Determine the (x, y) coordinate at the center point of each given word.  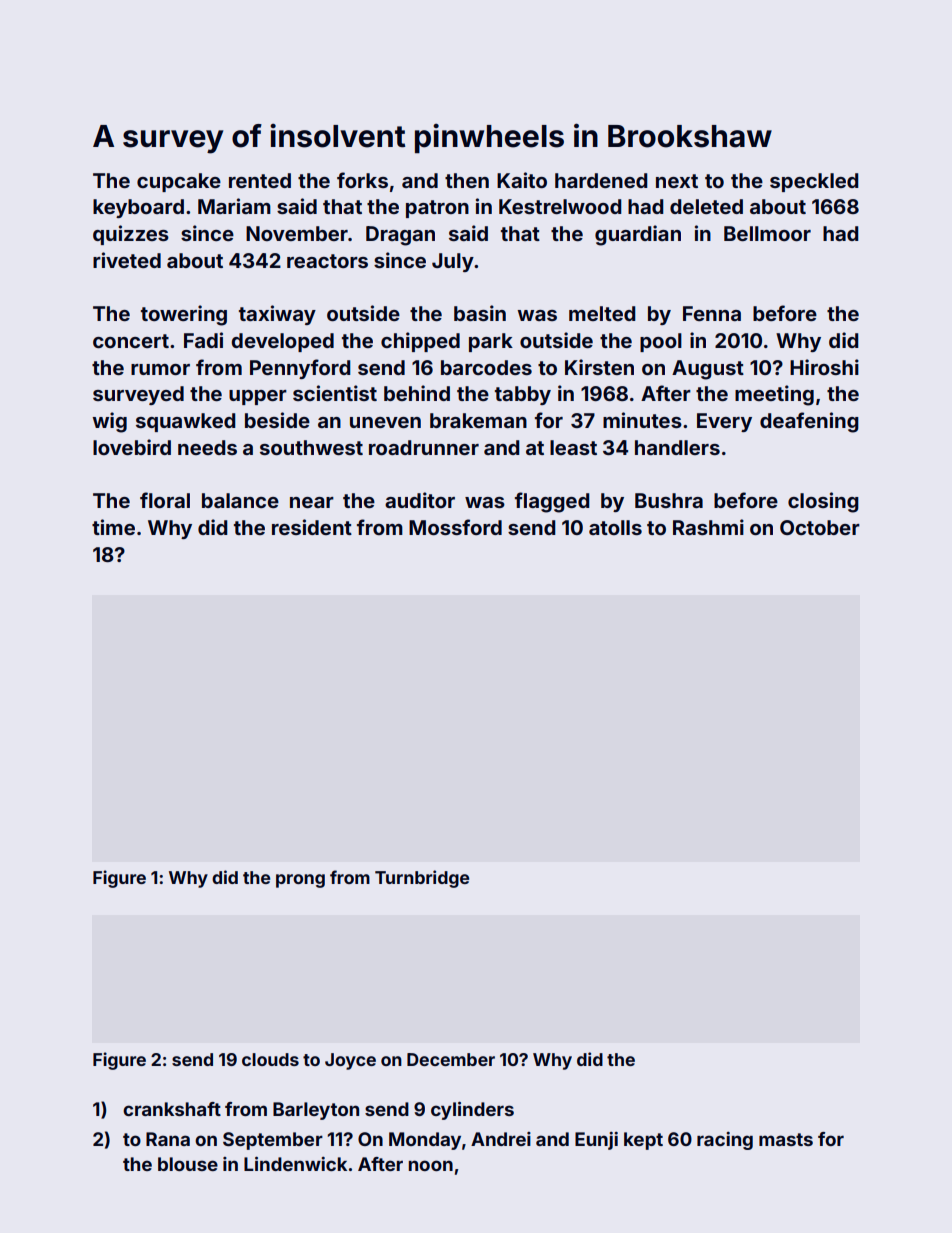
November (297, 233)
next (677, 181)
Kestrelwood (560, 206)
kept (643, 1141)
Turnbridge (422, 879)
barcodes (486, 367)
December (451, 1059)
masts (786, 1139)
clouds (270, 1059)
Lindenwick (295, 1163)
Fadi (203, 340)
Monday (425, 1141)
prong (300, 881)
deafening (809, 422)
